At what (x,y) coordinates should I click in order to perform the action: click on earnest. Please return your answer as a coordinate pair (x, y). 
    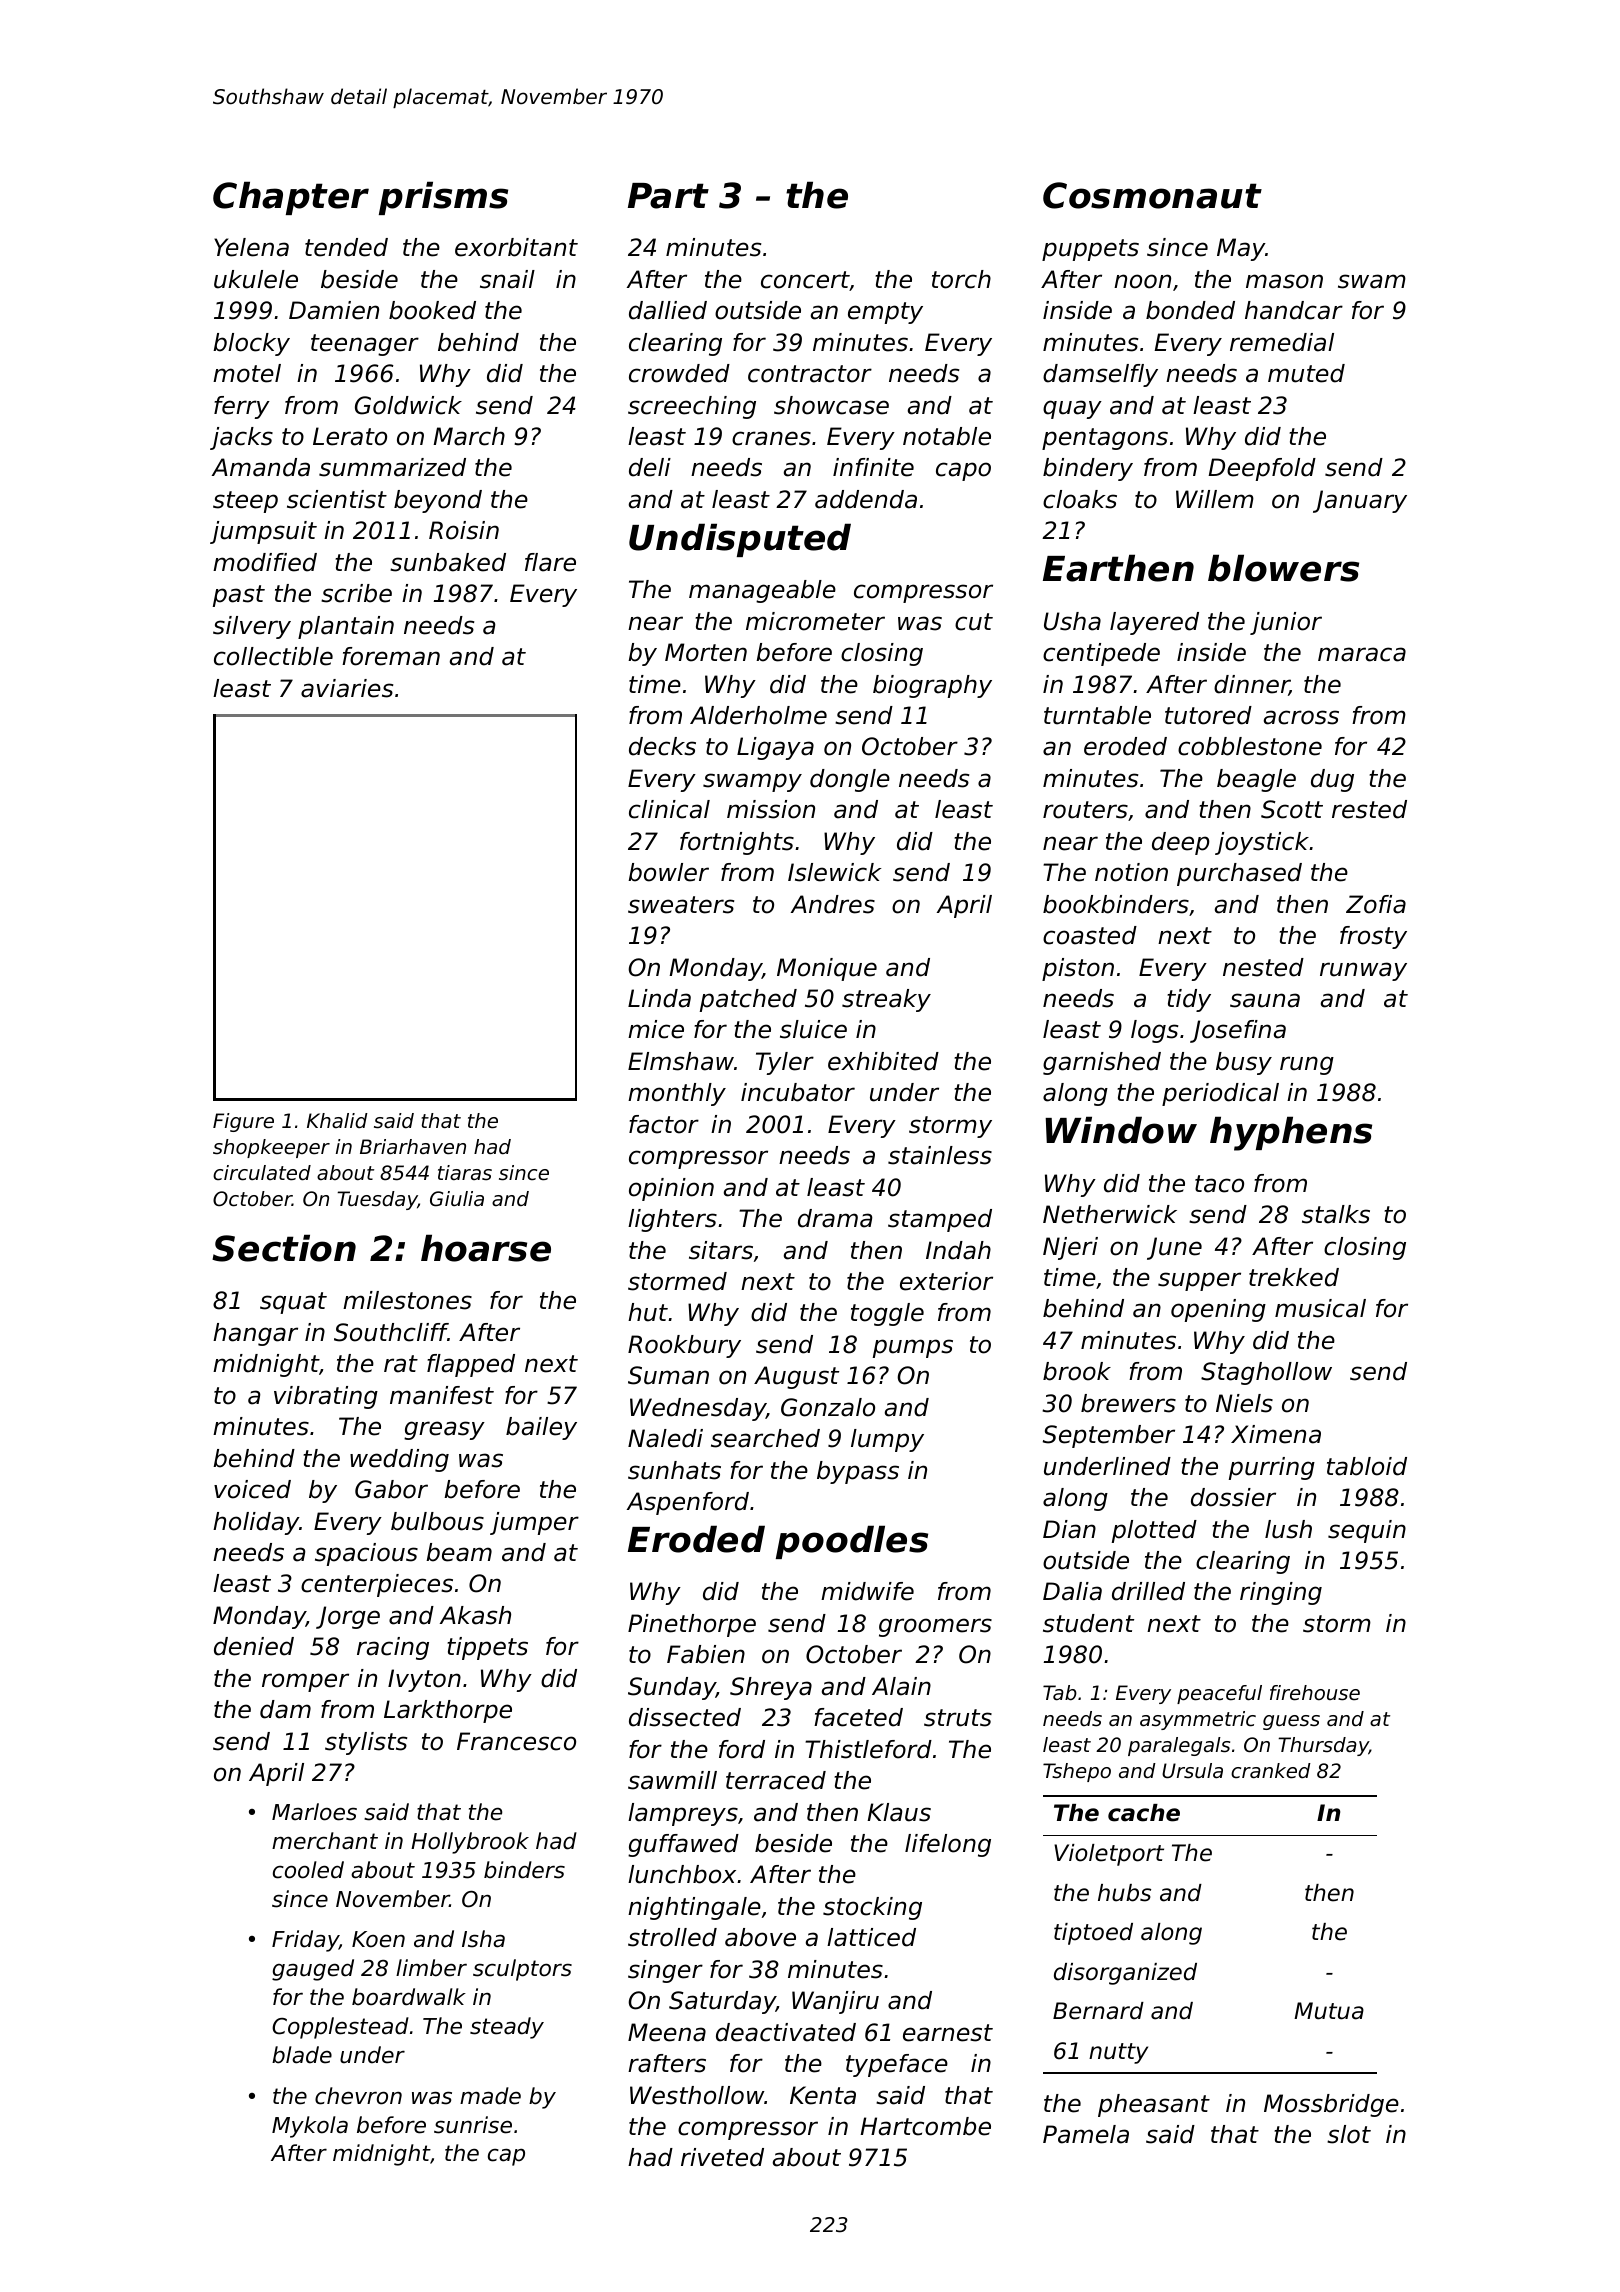
    Looking at the image, I should click on (948, 2033).
